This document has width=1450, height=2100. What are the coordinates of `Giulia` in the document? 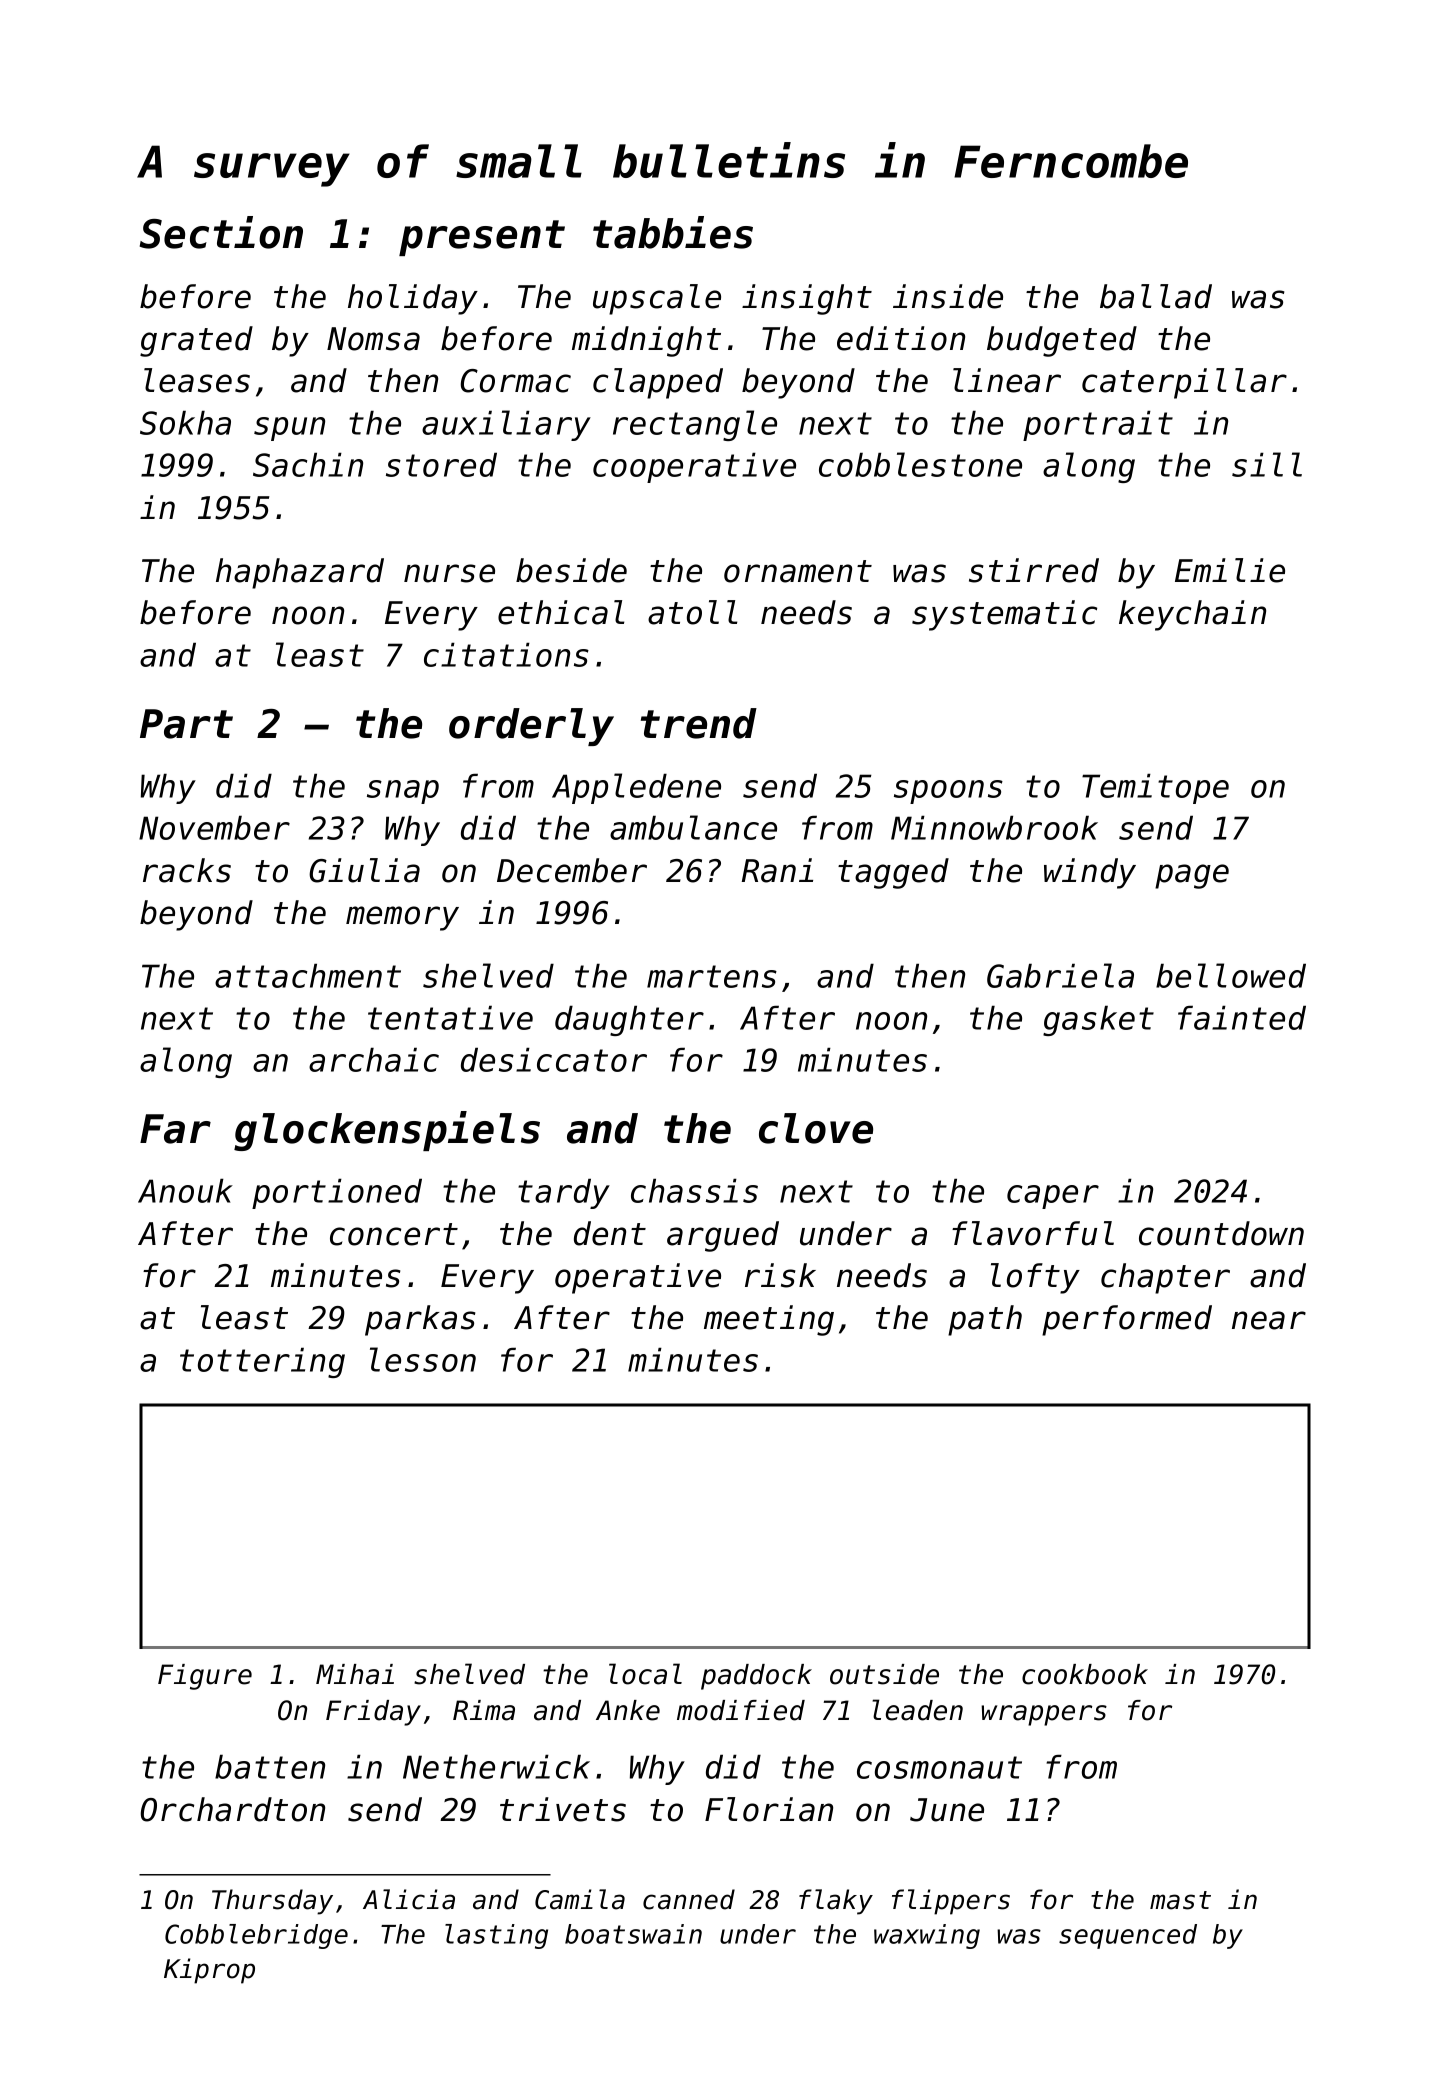 It's located at (364, 870).
